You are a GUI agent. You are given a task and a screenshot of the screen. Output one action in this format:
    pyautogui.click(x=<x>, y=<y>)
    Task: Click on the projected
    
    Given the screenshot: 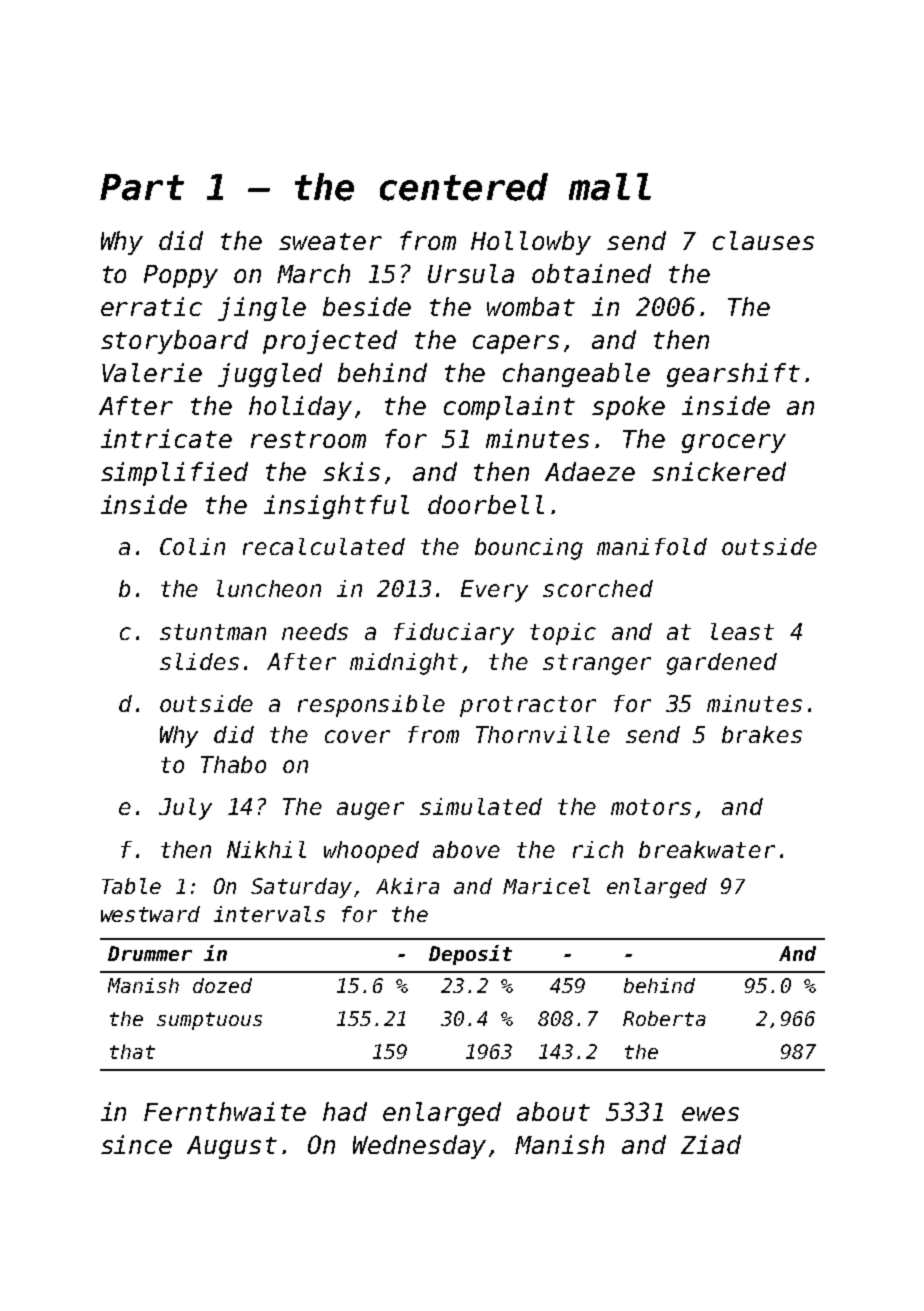 What is the action you would take?
    pyautogui.click(x=330, y=342)
